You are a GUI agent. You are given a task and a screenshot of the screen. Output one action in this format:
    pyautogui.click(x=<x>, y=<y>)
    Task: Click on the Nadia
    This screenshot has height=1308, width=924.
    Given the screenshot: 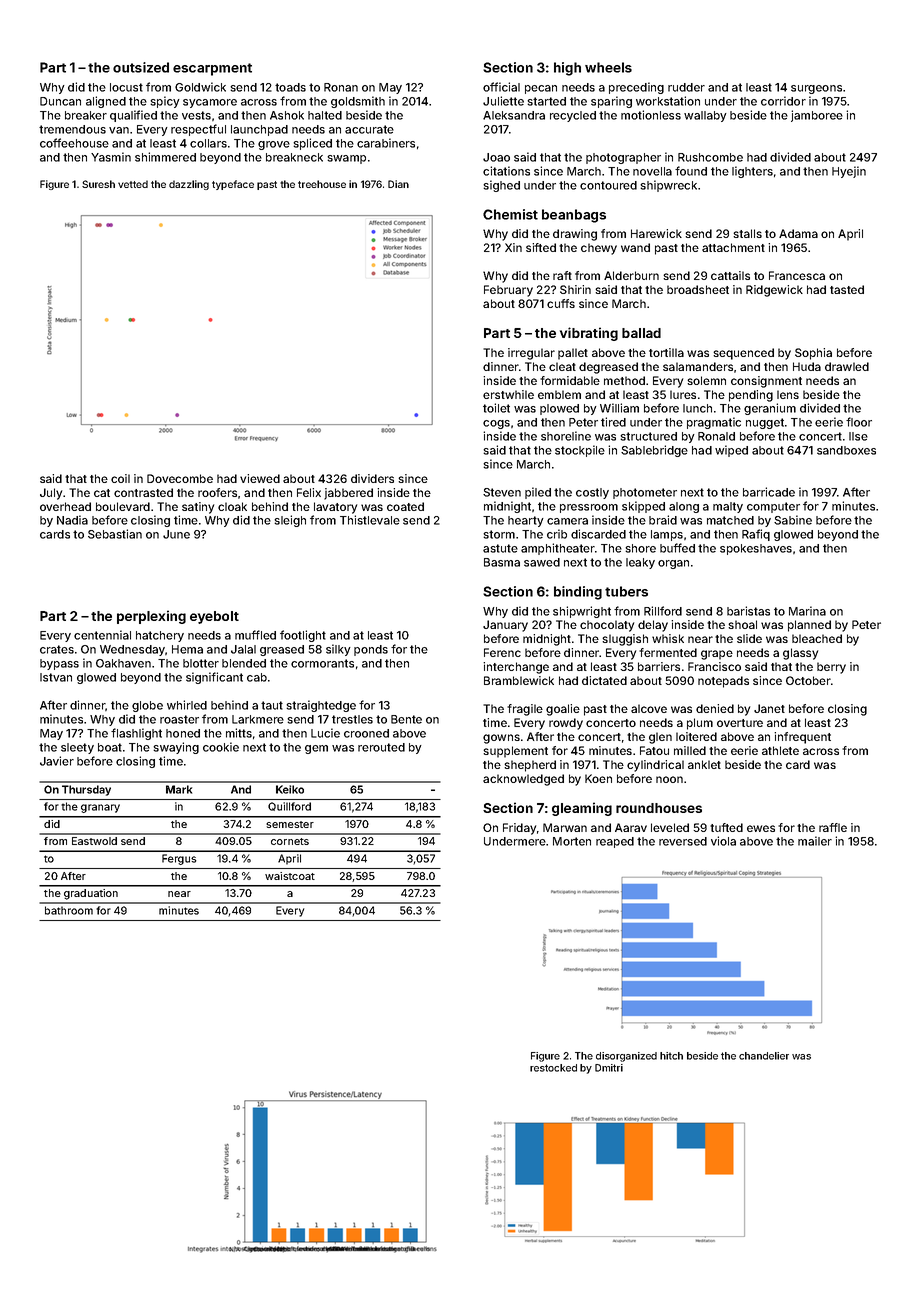 What is the action you would take?
    pyautogui.click(x=72, y=520)
